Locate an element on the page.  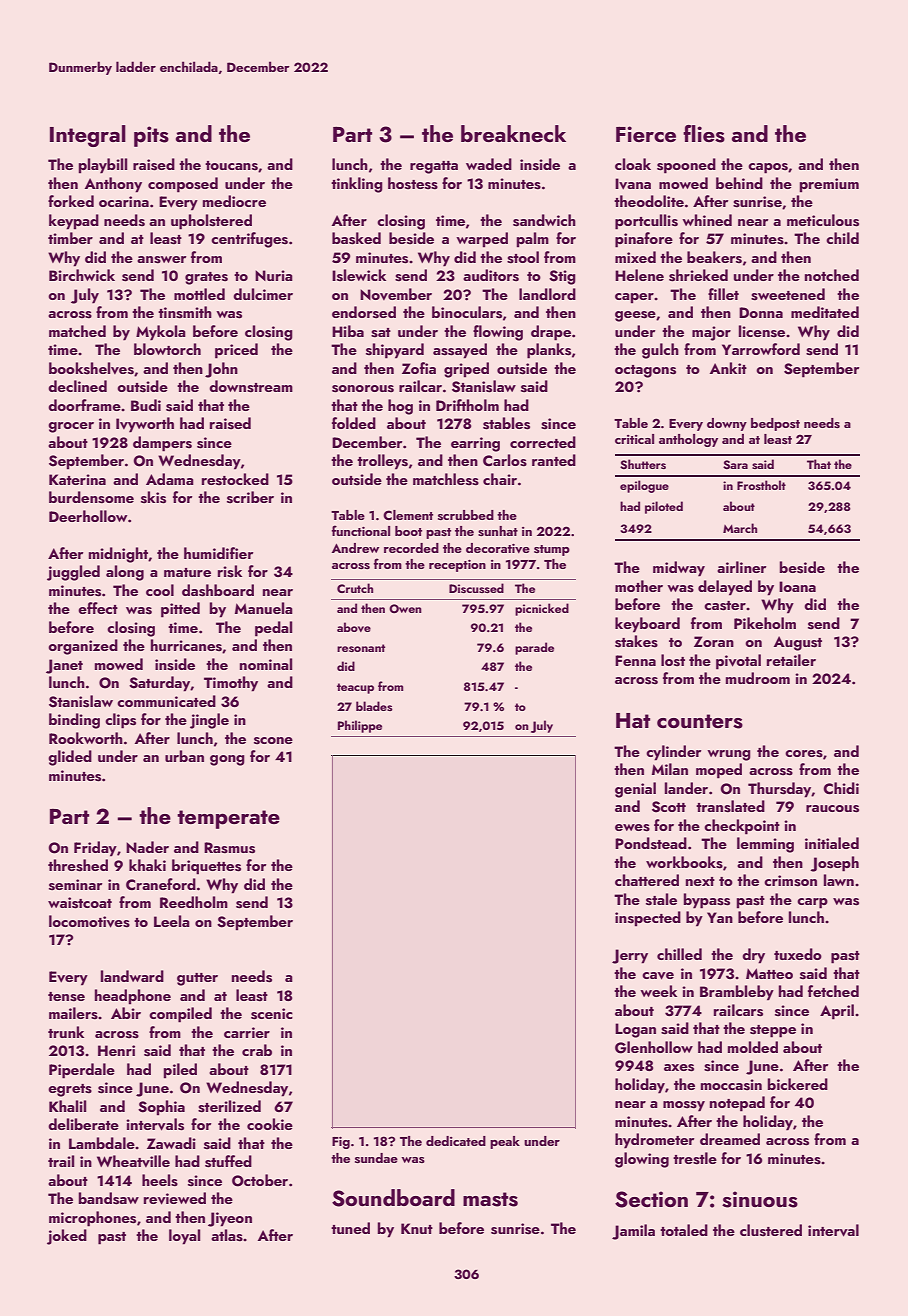
binding is located at coordinates (74, 721).
